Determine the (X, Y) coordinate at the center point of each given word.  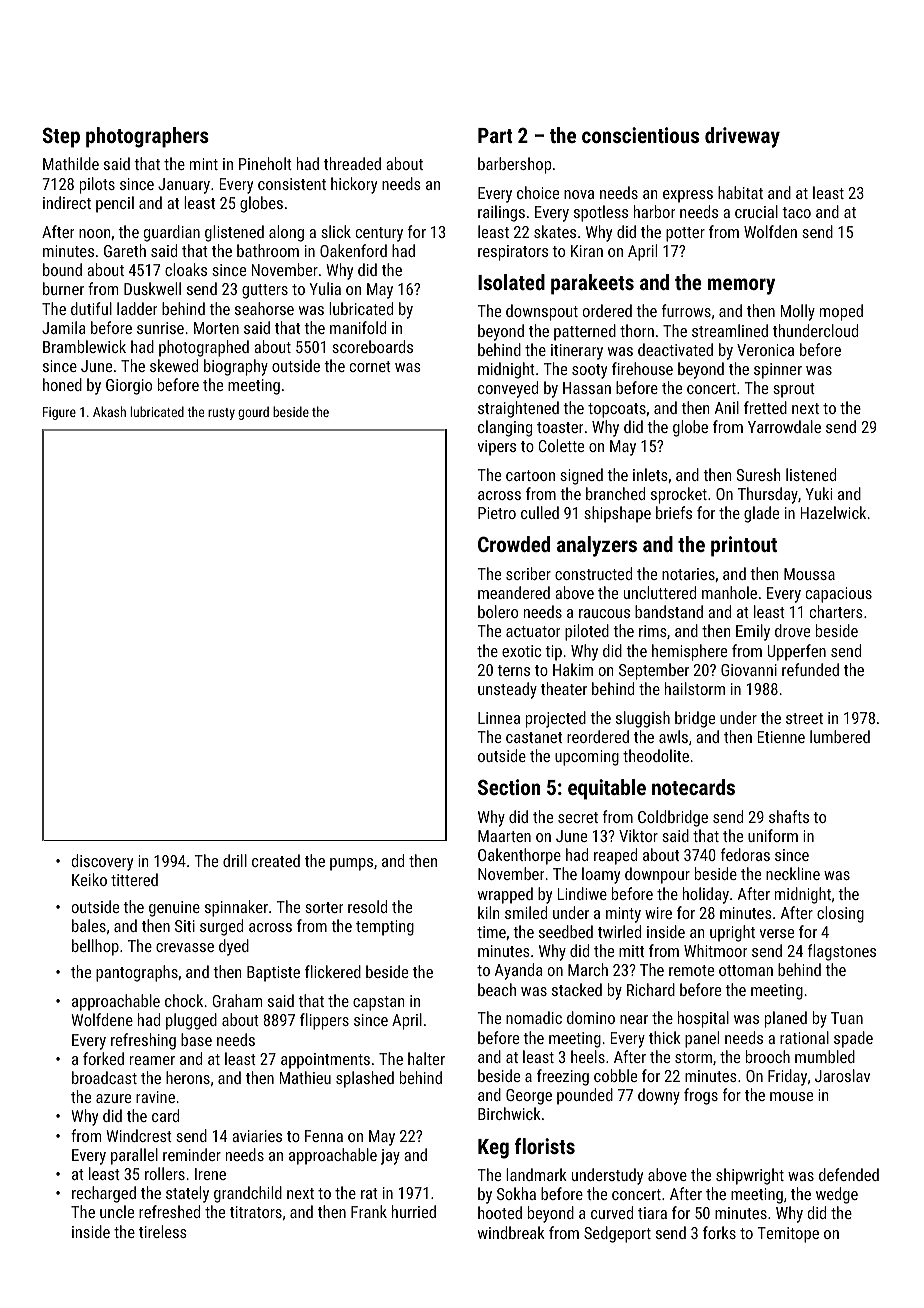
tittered (134, 879)
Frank (369, 1211)
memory (741, 286)
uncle (117, 1211)
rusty (221, 414)
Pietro (497, 513)
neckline (793, 873)
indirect (67, 202)
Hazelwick (833, 512)
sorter (324, 907)
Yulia (325, 288)
